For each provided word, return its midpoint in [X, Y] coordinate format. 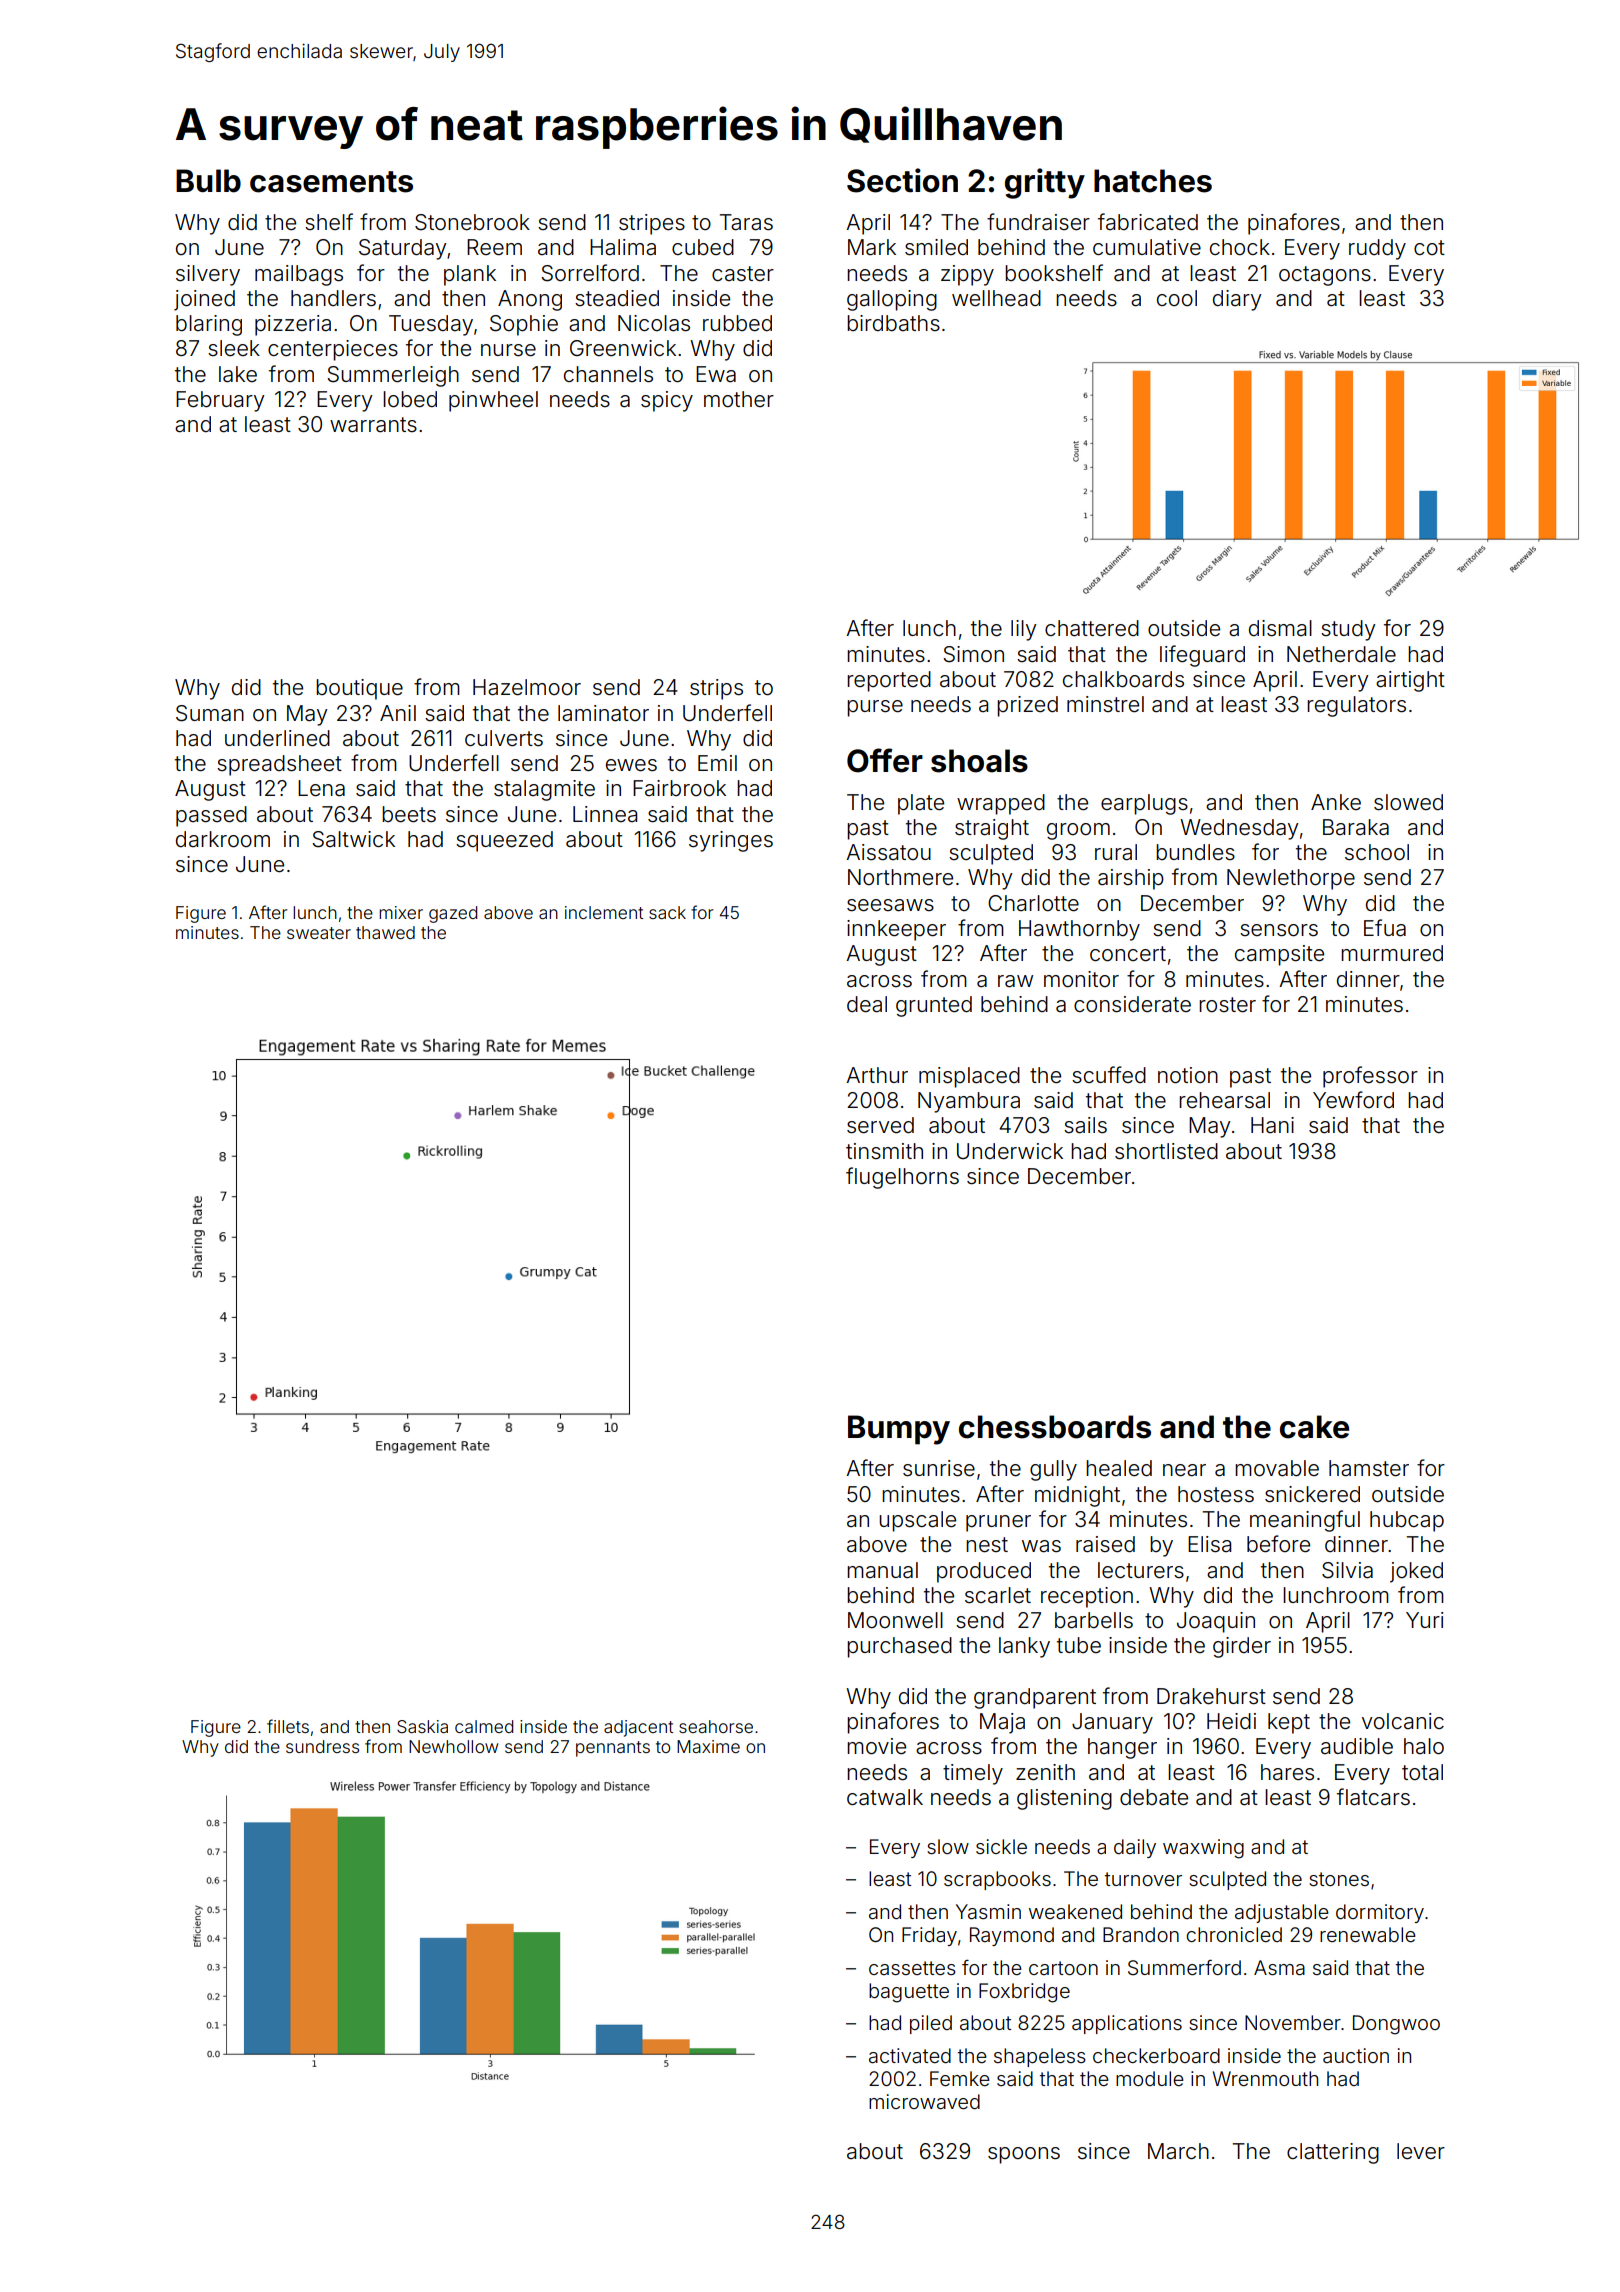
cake [1314, 1427]
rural [1116, 852]
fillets [288, 1726]
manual [882, 1570]
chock [1240, 247]
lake [238, 374]
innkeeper [896, 930]
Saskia [422, 1726]
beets [409, 814]
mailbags [299, 275]
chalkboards [1123, 679]
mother [739, 399]
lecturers [1141, 1570]
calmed [484, 1726]
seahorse [716, 1726]
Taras [746, 222]
